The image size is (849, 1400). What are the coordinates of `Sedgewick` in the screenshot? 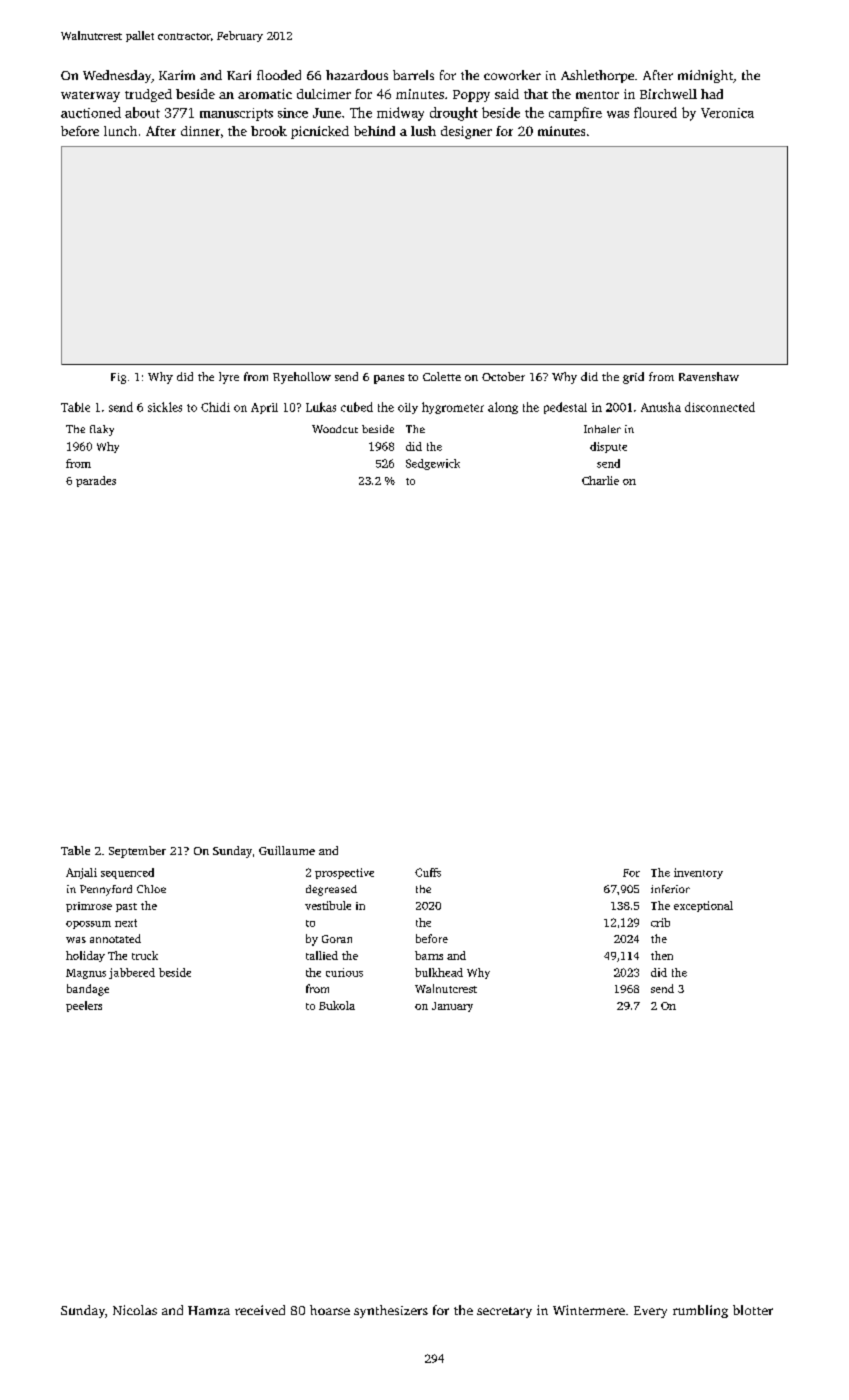 It's located at (433, 464).
